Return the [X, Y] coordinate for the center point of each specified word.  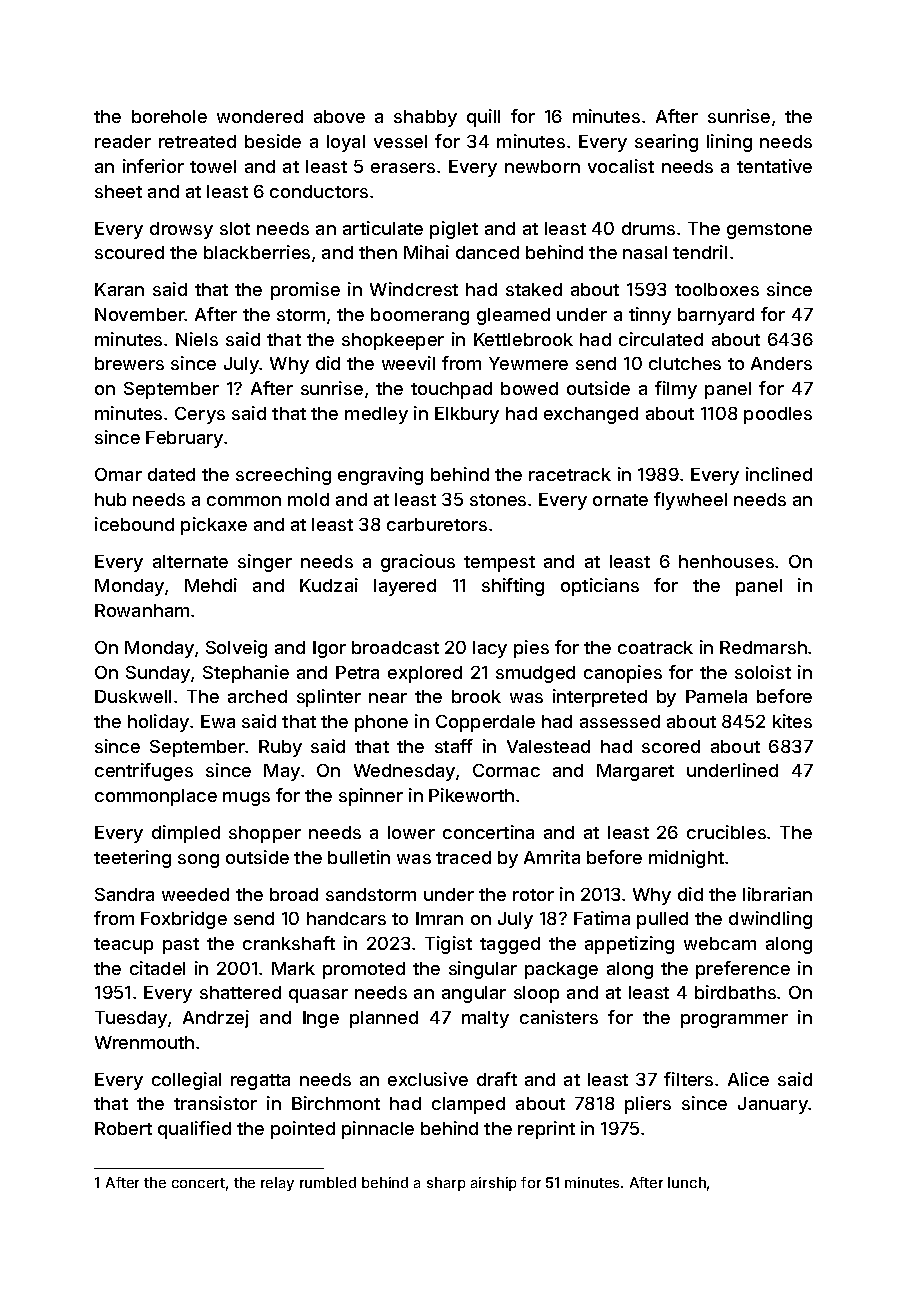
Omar [118, 474]
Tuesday [131, 1019]
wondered [260, 116]
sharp [446, 1184]
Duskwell [133, 696]
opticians [600, 587]
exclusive [428, 1079]
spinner [371, 797]
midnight [686, 859]
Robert [123, 1128]
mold [308, 499]
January [773, 1105]
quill [483, 118]
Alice [748, 1079]
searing [666, 143]
